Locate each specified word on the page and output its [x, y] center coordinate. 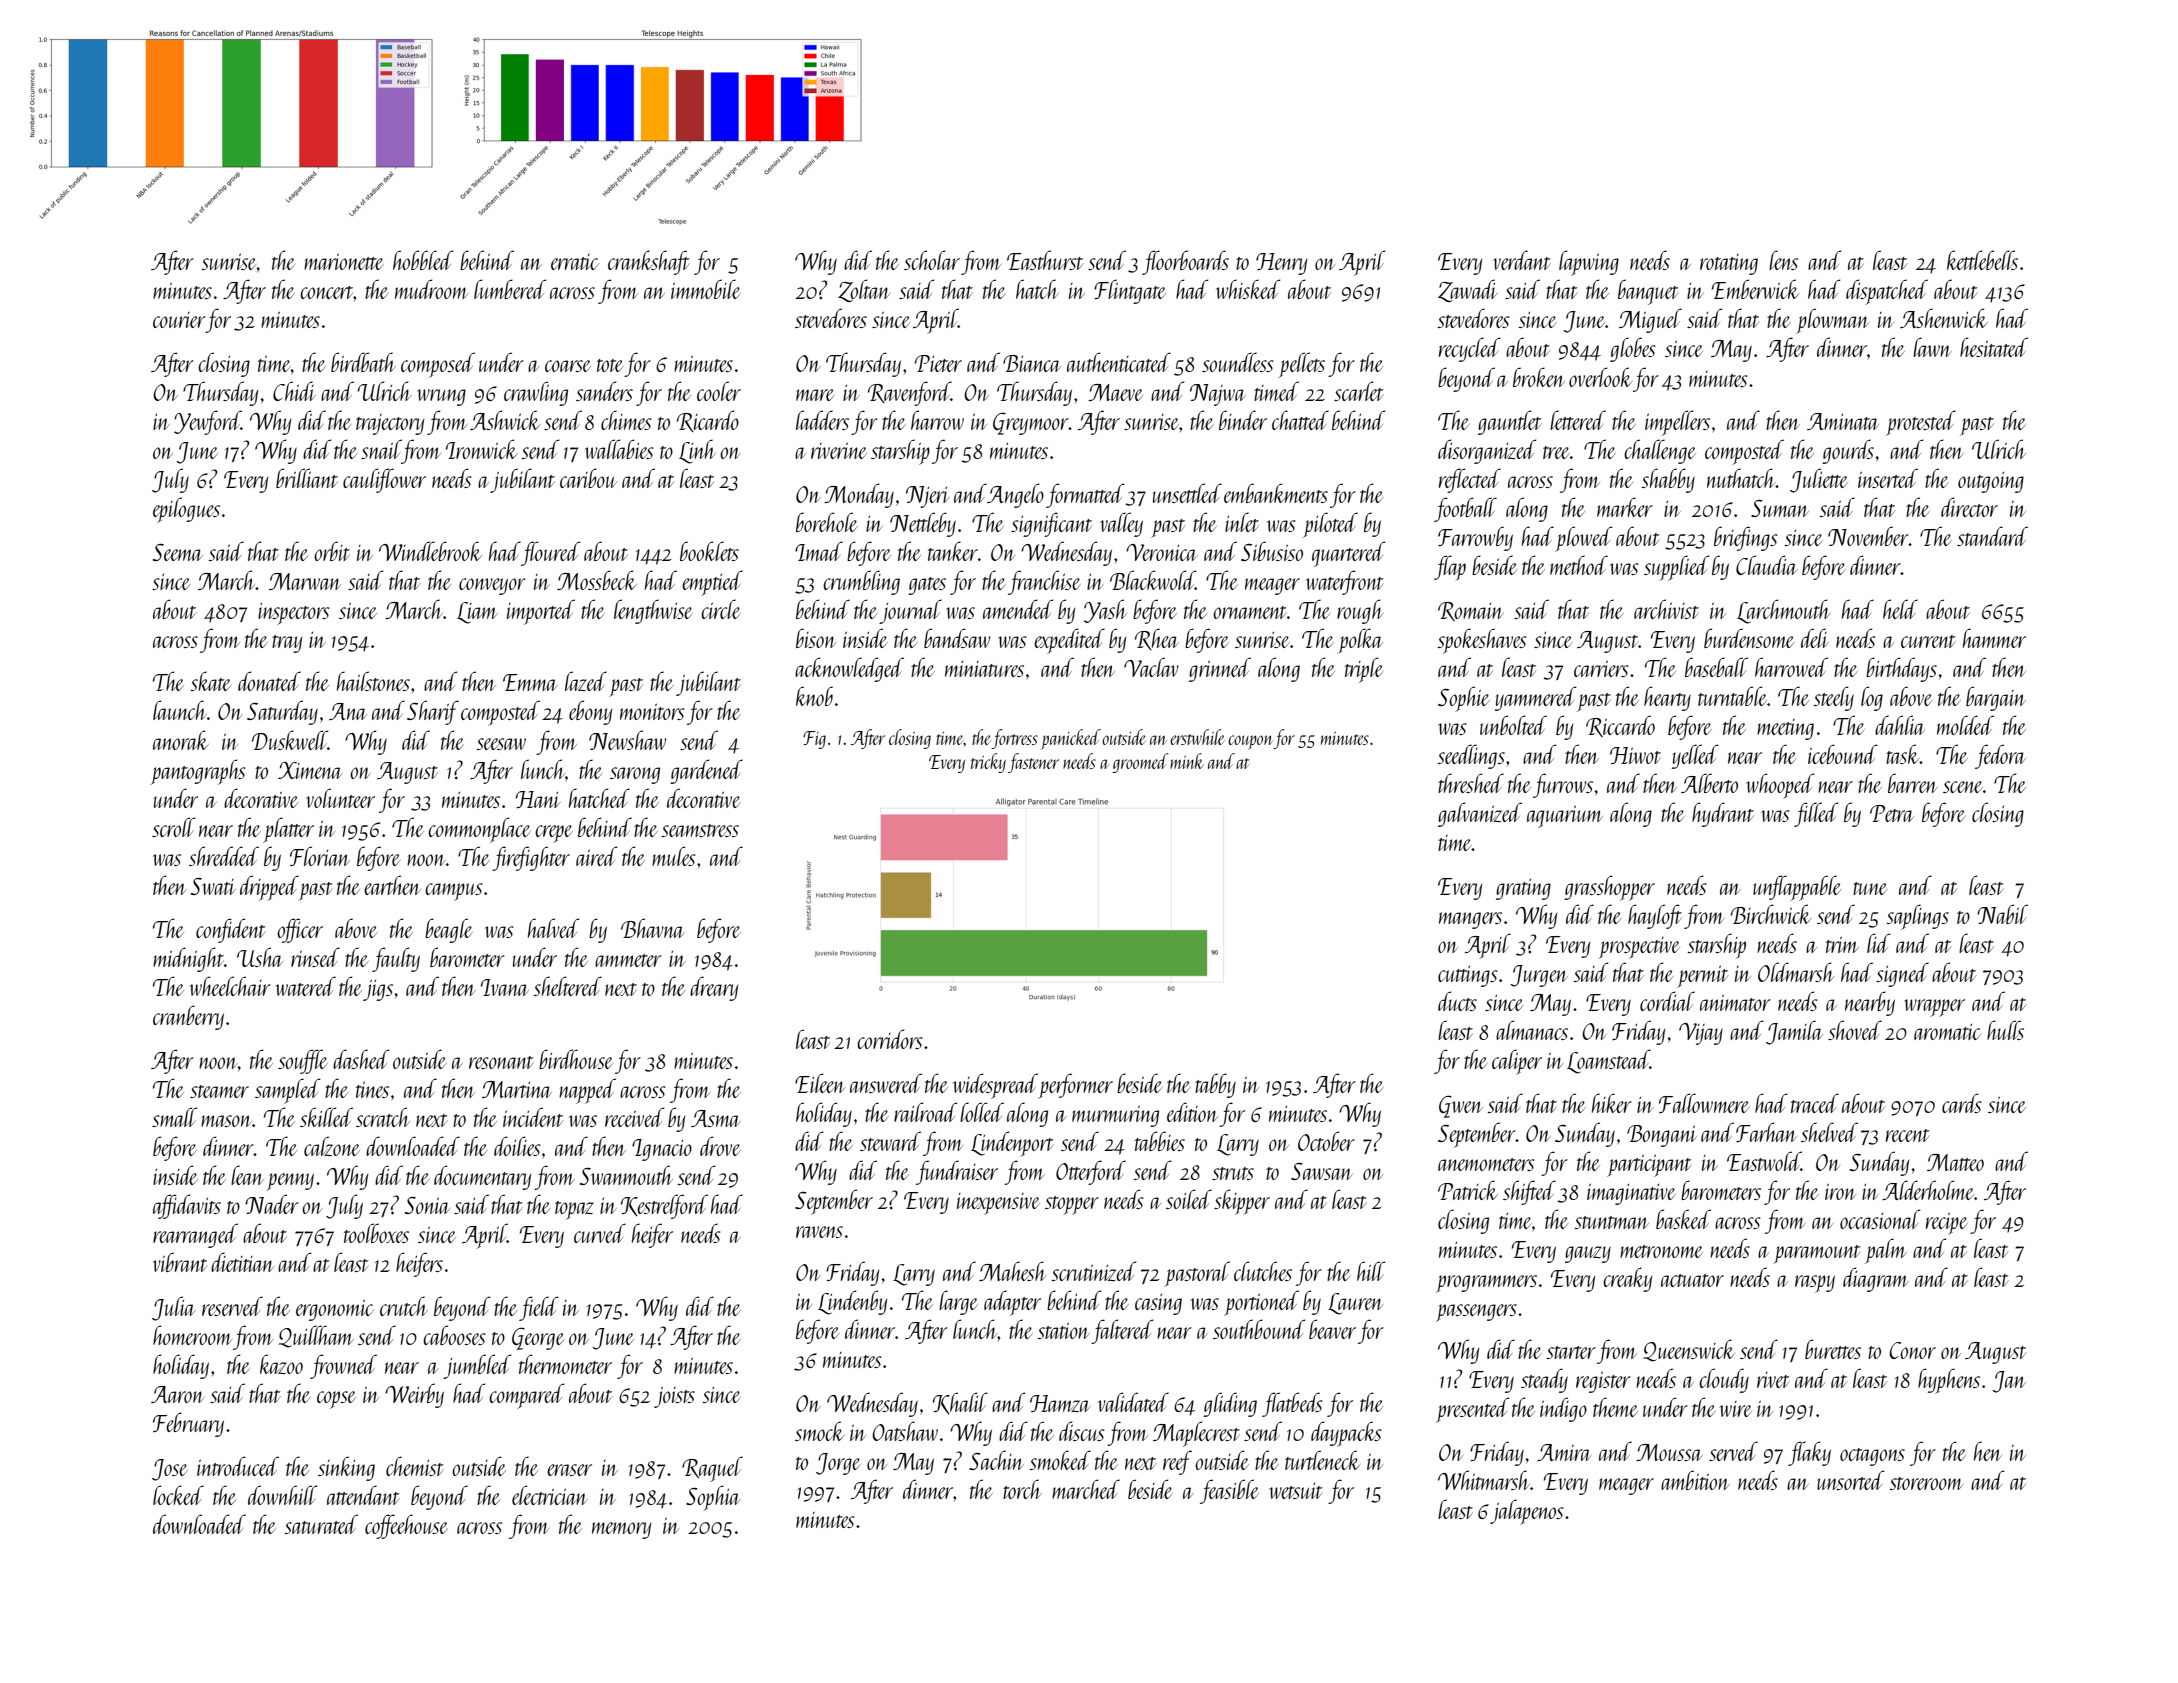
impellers [1677, 423]
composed [438, 365]
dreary [714, 988]
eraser [569, 1470]
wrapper [1934, 1008]
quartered [1348, 554]
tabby [1215, 1085]
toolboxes [376, 1233]
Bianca [1032, 363]
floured [550, 553]
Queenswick [1689, 1350]
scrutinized [1093, 1271]
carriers [1601, 669]
